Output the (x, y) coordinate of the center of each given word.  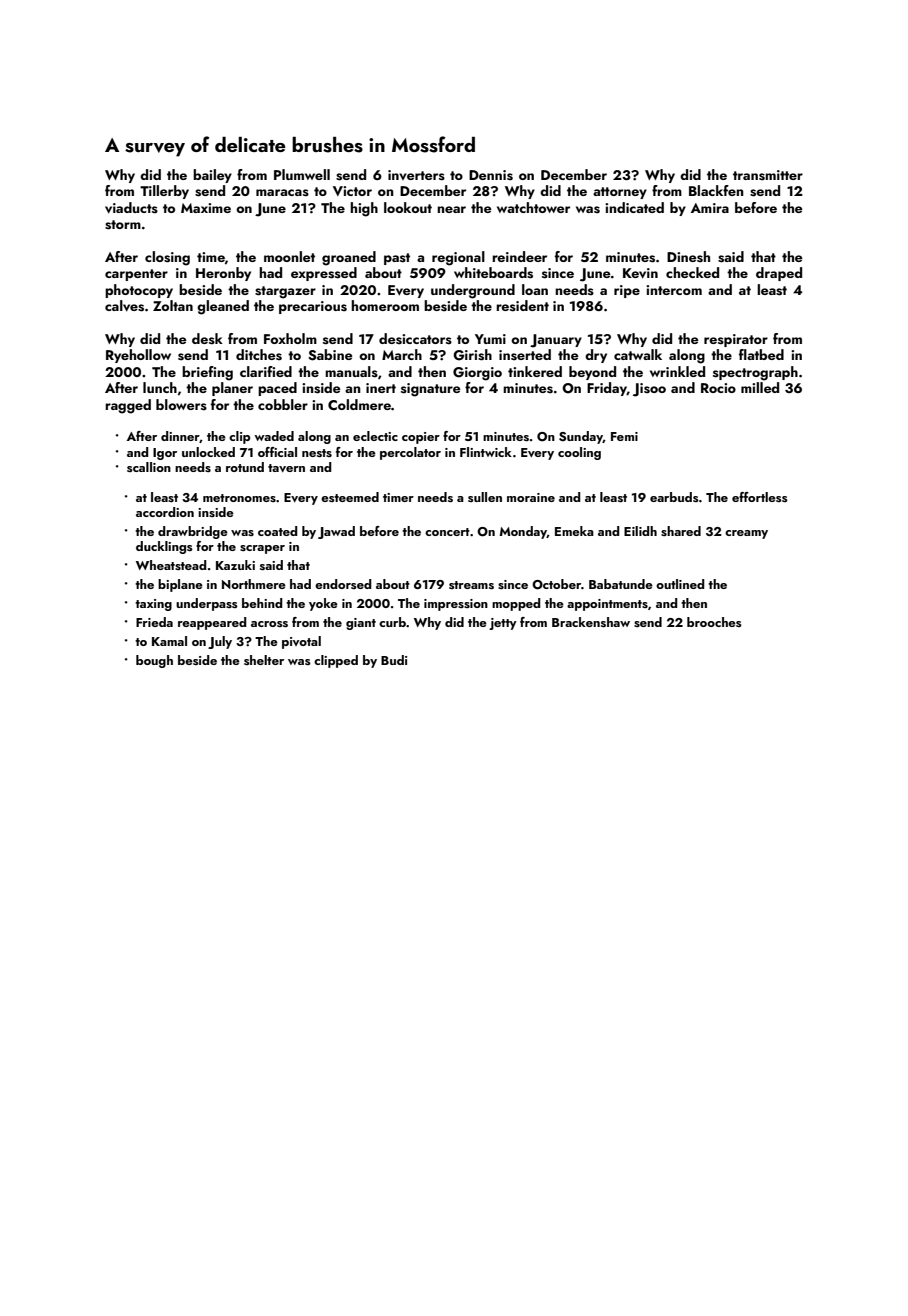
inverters (416, 175)
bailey (212, 176)
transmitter (768, 175)
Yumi (490, 339)
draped (779, 274)
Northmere (254, 584)
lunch (160, 387)
